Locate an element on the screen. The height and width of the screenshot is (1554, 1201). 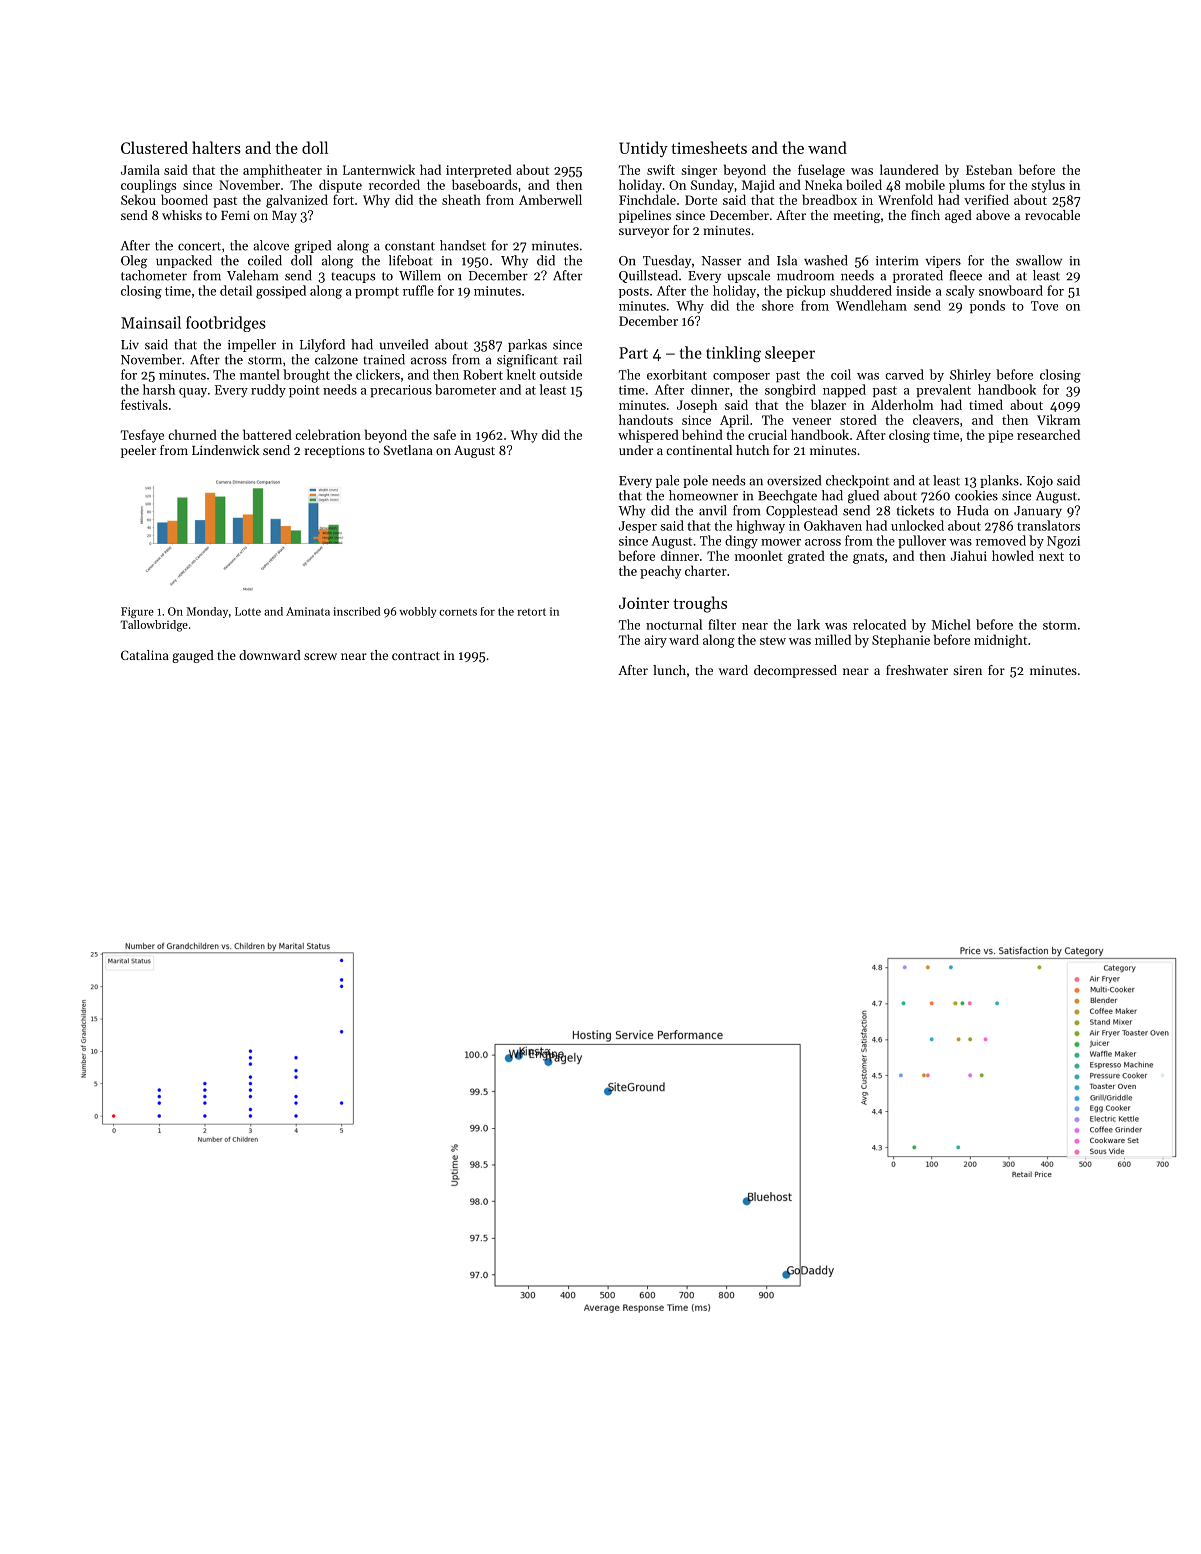
halters is located at coordinates (216, 147).
